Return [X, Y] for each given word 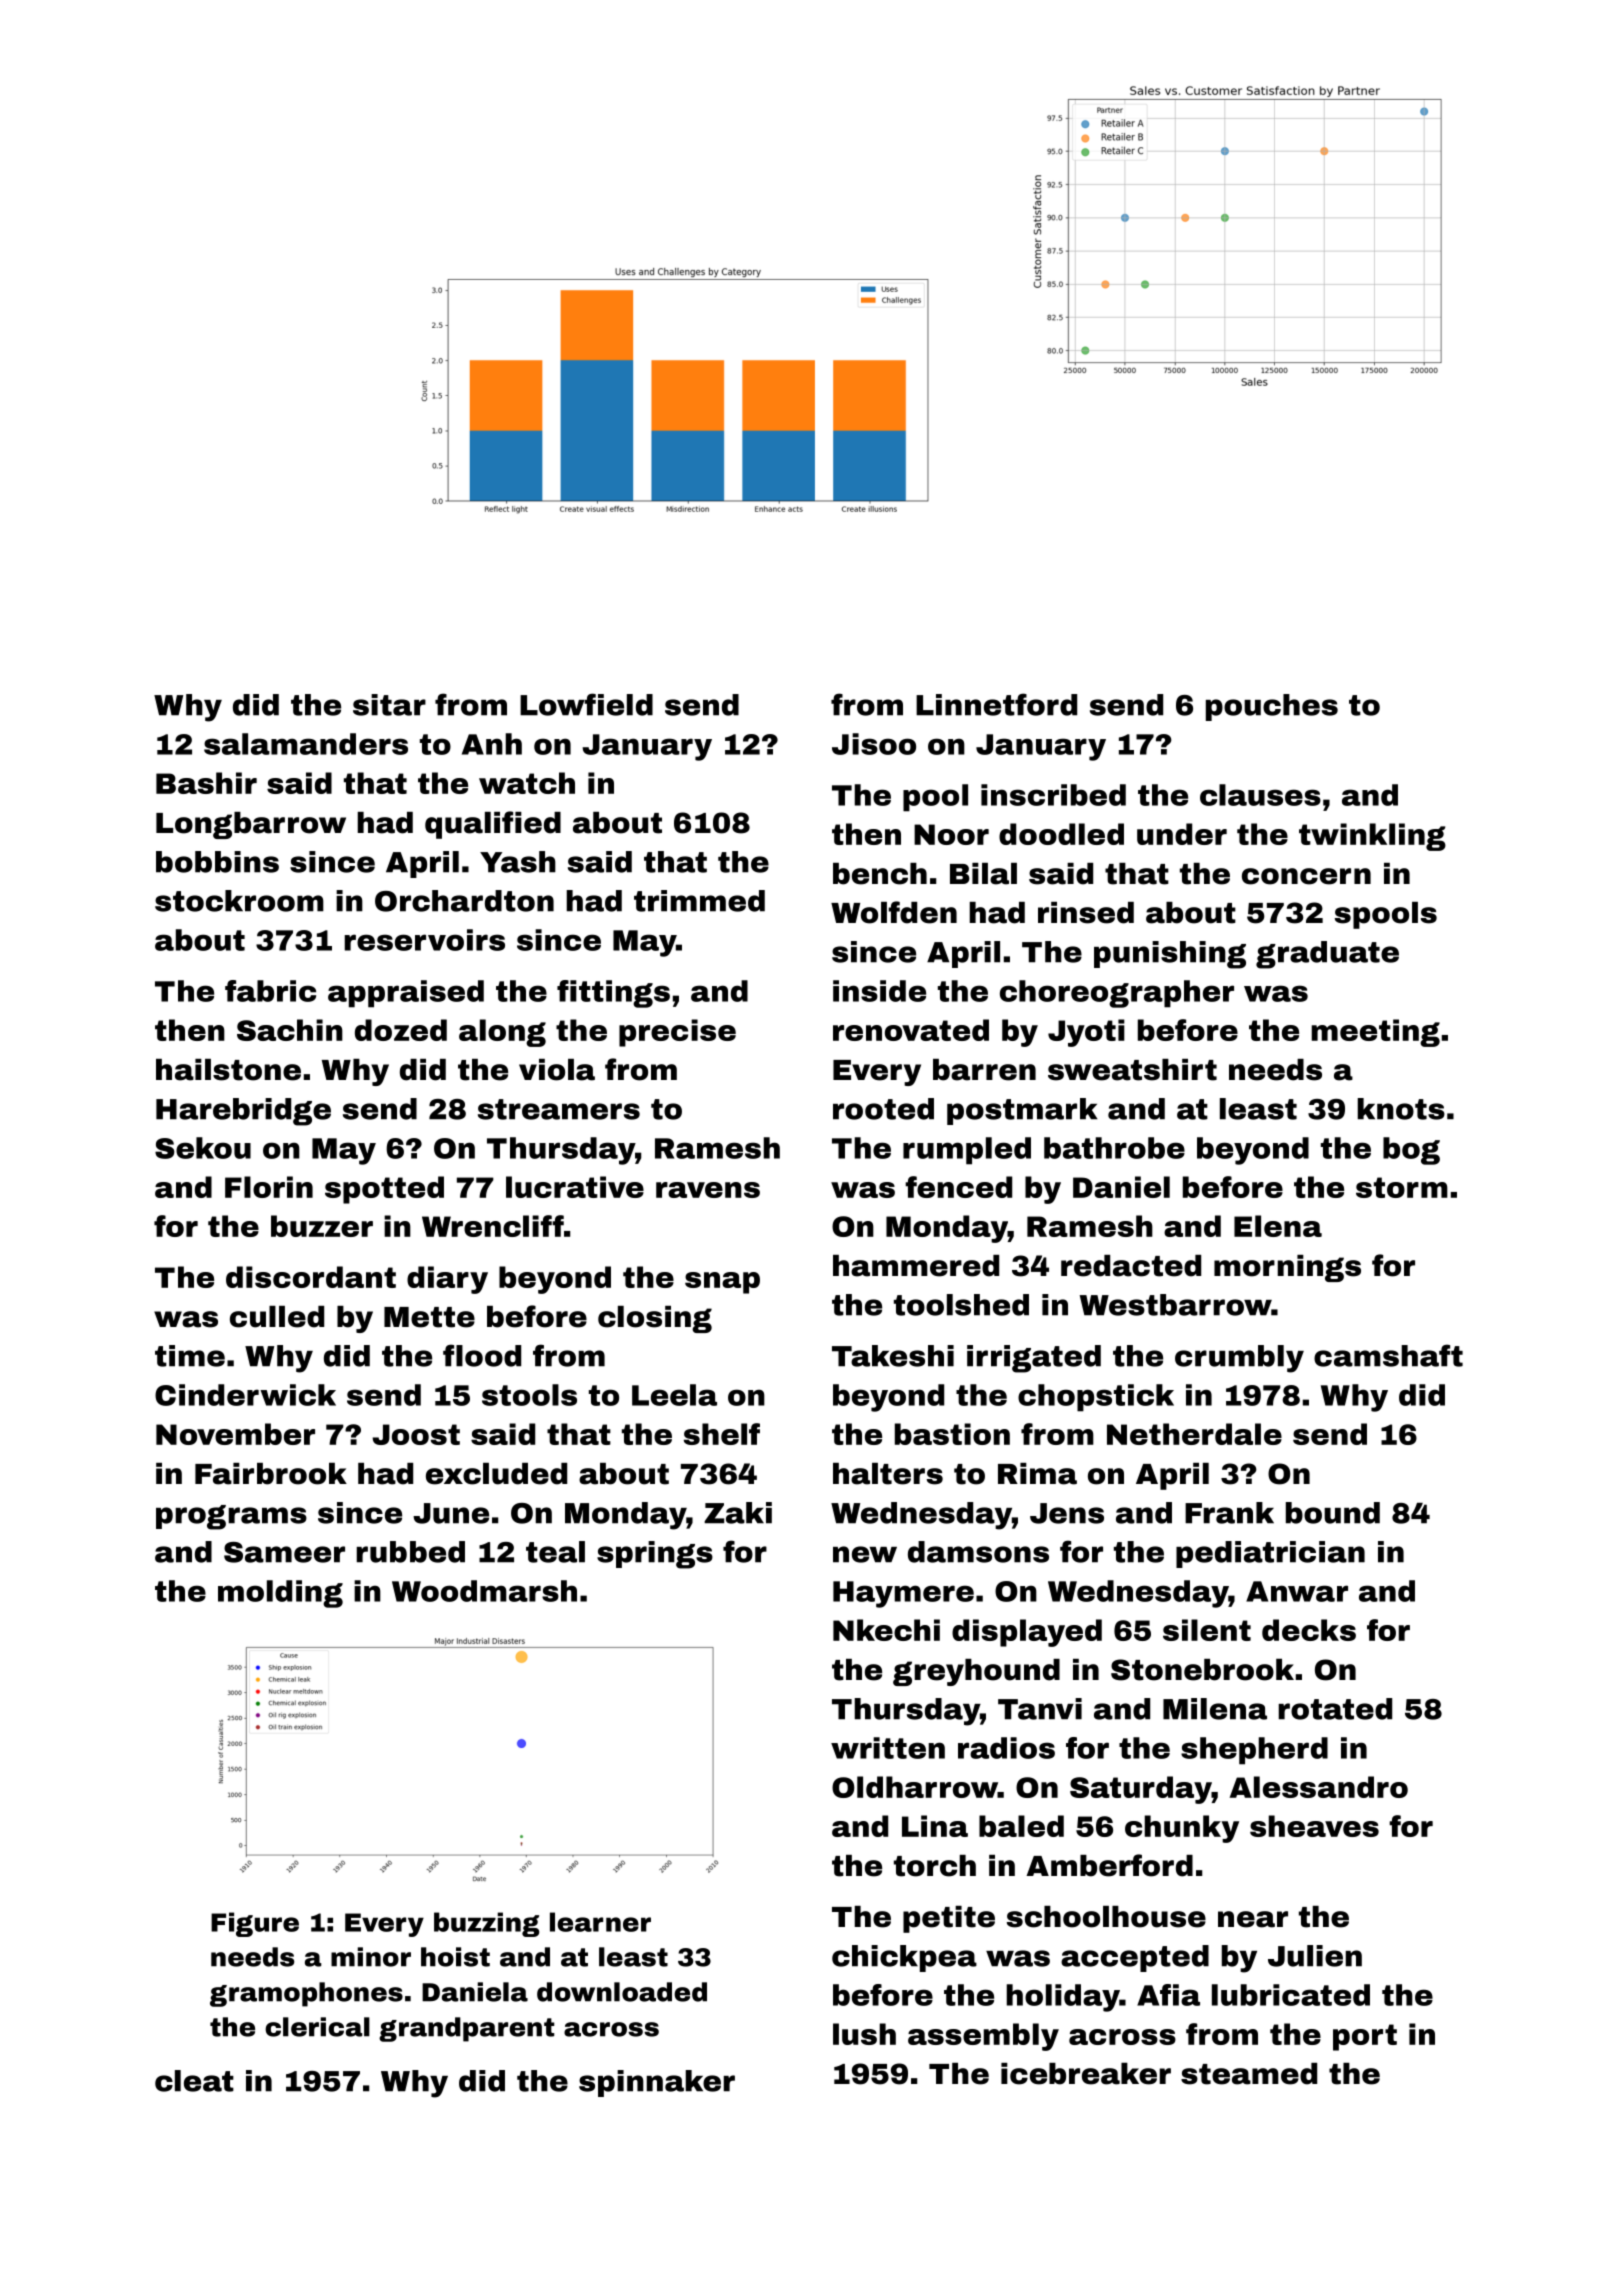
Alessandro [1319, 1787]
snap [722, 1283]
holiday [1063, 1998]
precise [677, 1033]
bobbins [217, 862]
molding [280, 1594]
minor [371, 1957]
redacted [1131, 1266]
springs [655, 1555]
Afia [1168, 1995]
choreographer [1117, 994]
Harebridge [243, 1112]
